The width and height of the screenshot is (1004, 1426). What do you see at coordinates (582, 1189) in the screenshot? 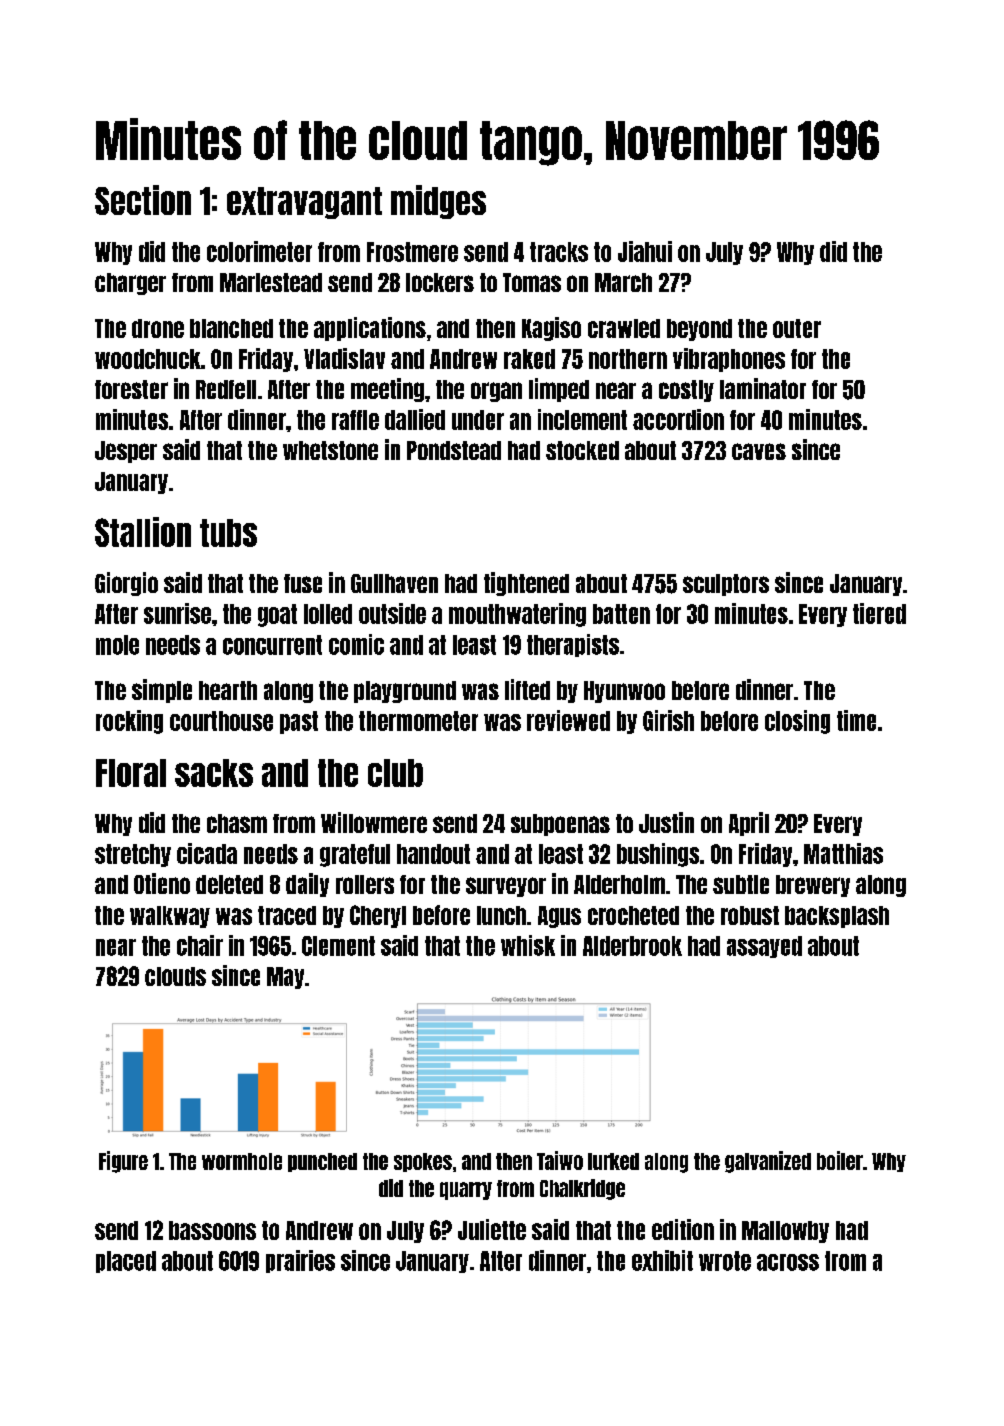
I see `Chalkridge` at bounding box center [582, 1189].
